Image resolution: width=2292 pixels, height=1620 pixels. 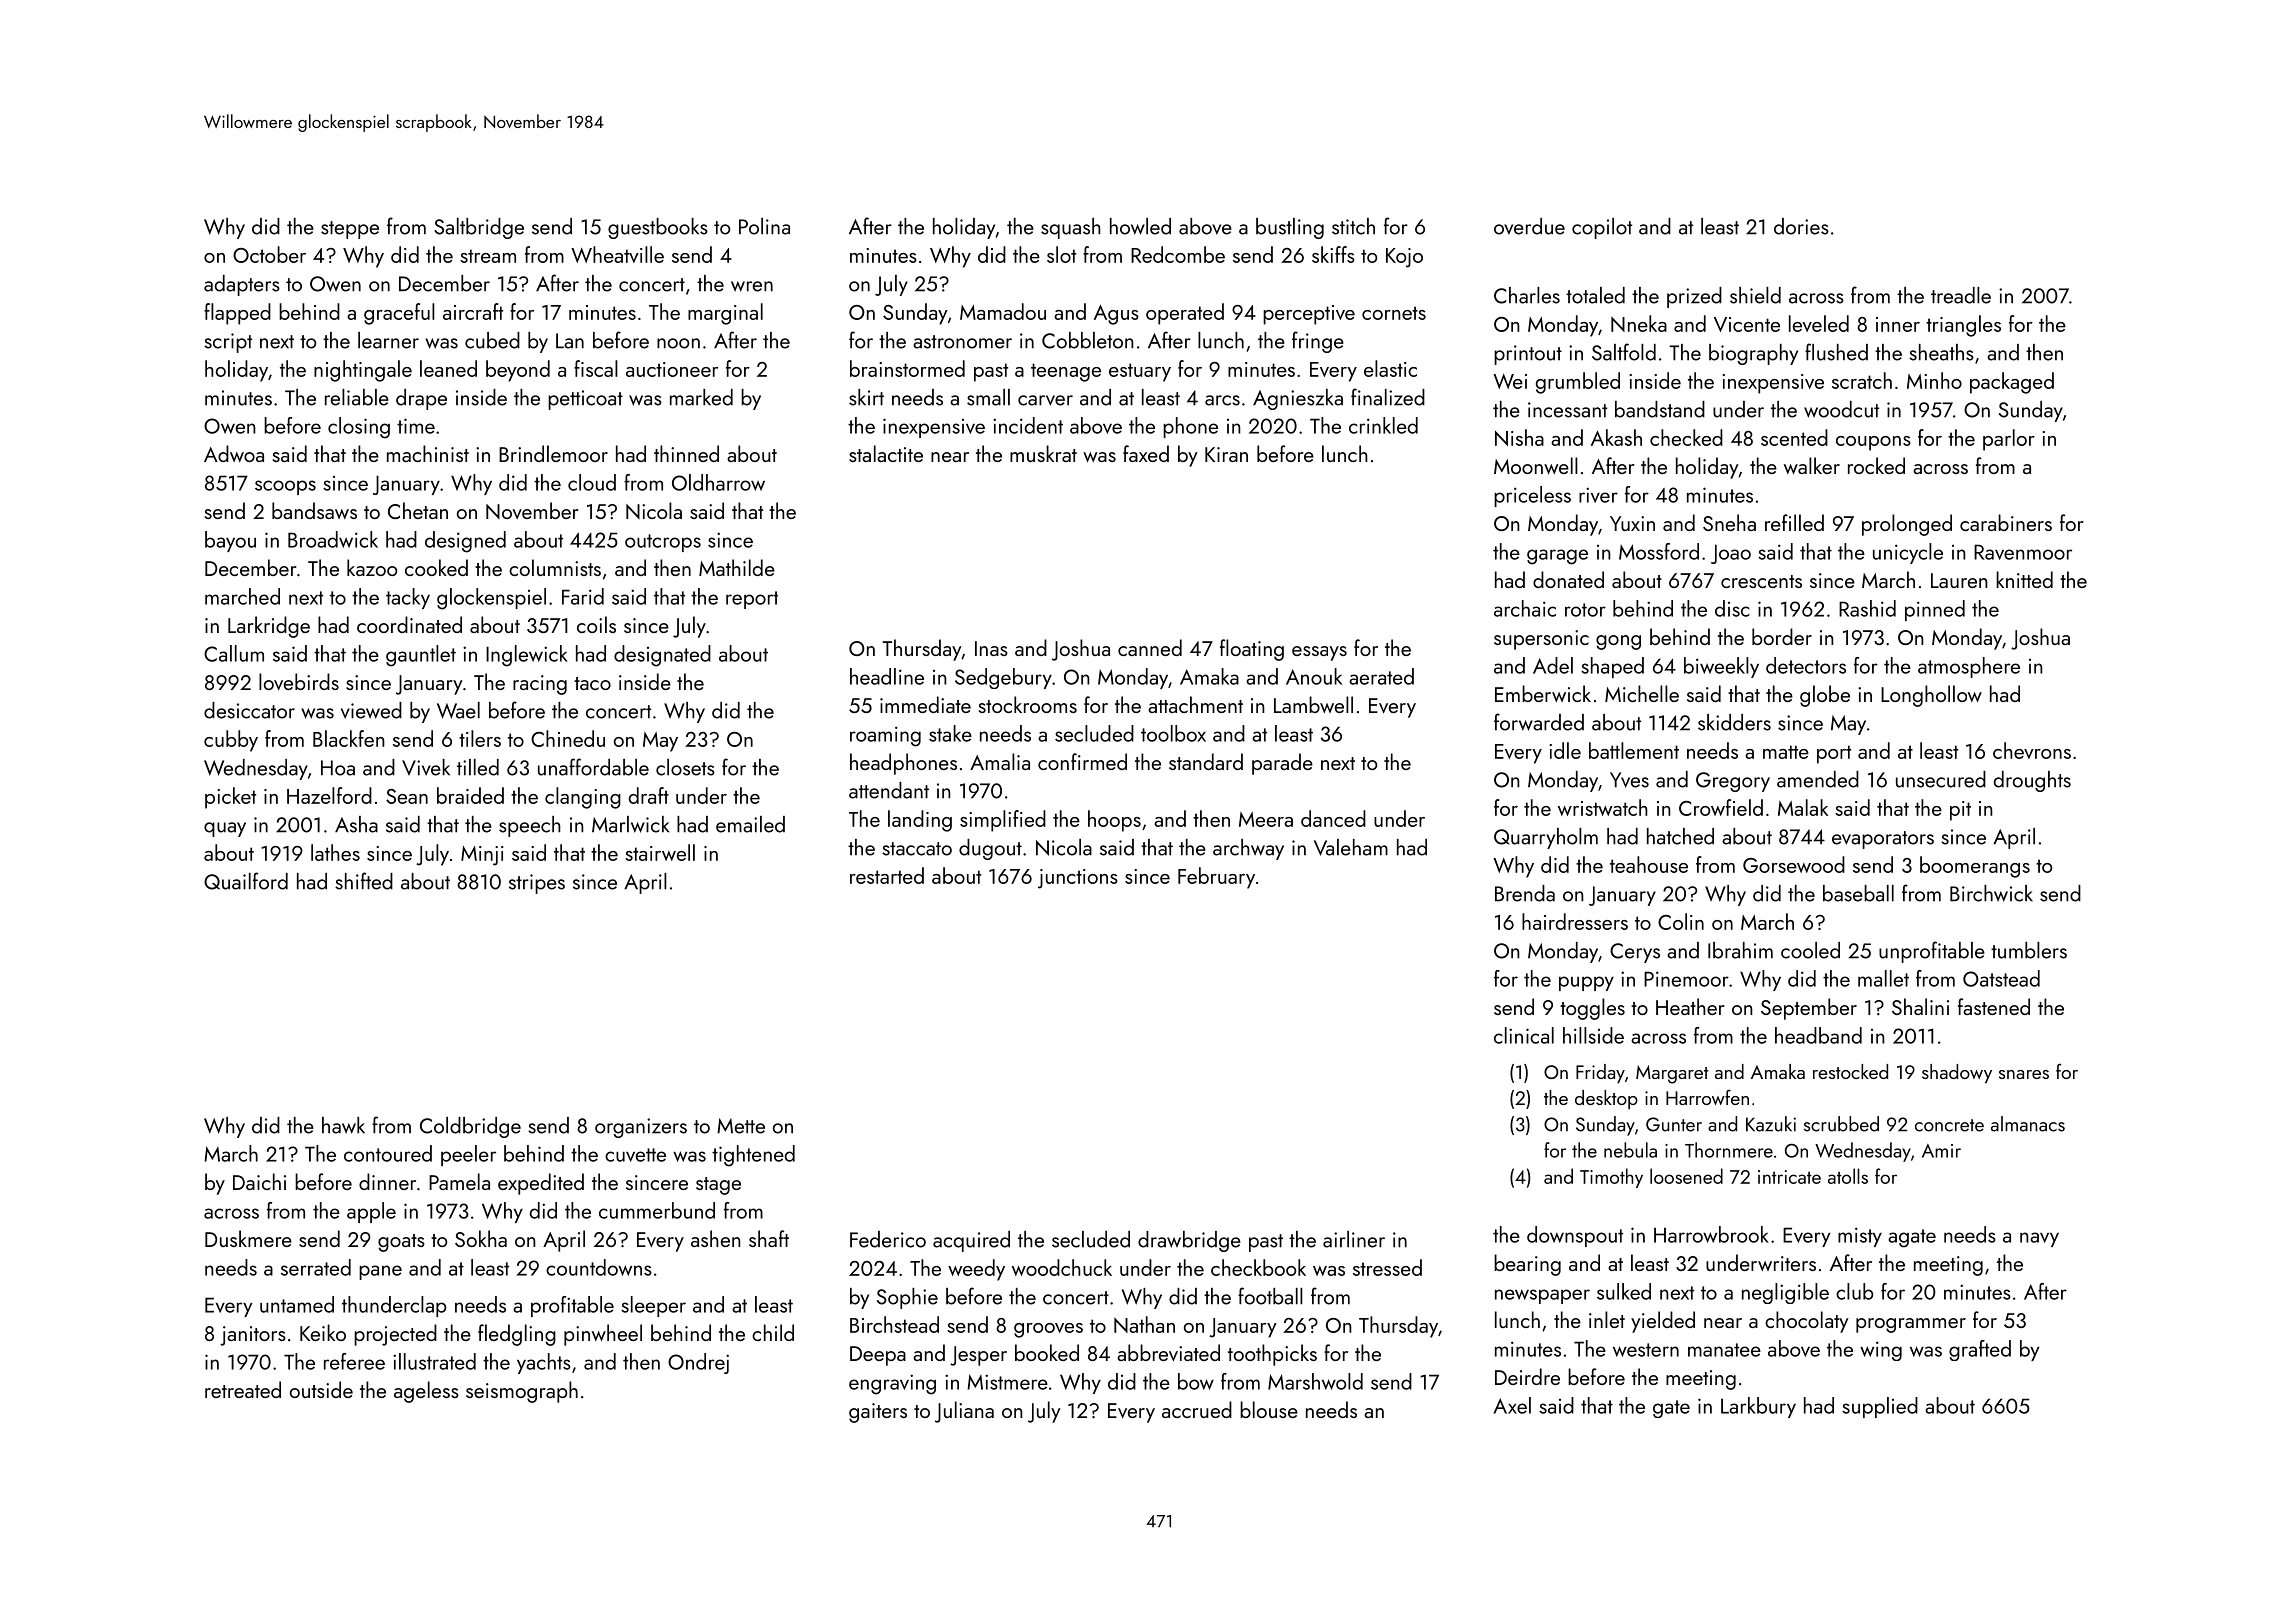 What do you see at coordinates (662, 656) in the image?
I see `designated` at bounding box center [662, 656].
